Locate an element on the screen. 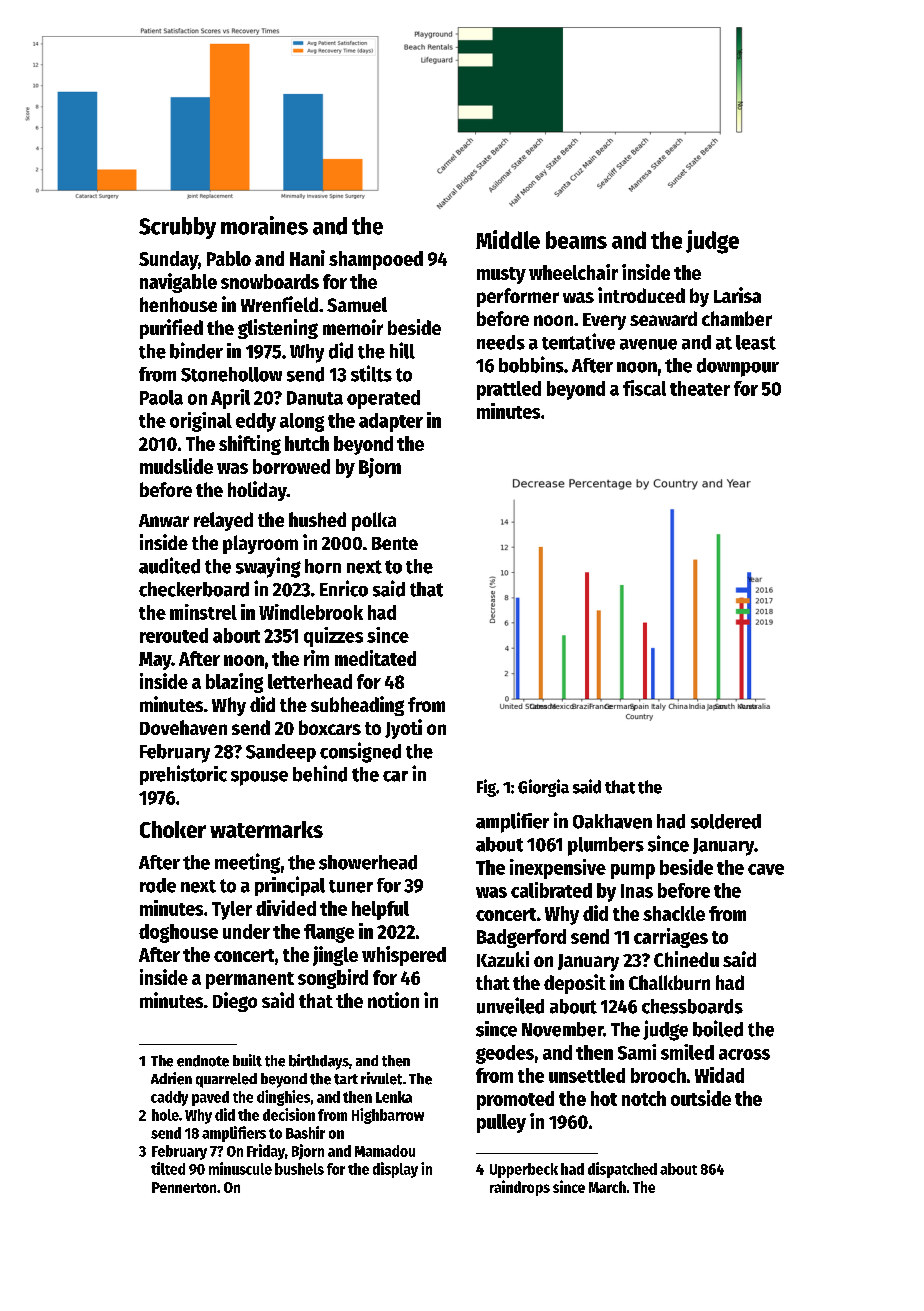  bushels is located at coordinates (299, 1169).
